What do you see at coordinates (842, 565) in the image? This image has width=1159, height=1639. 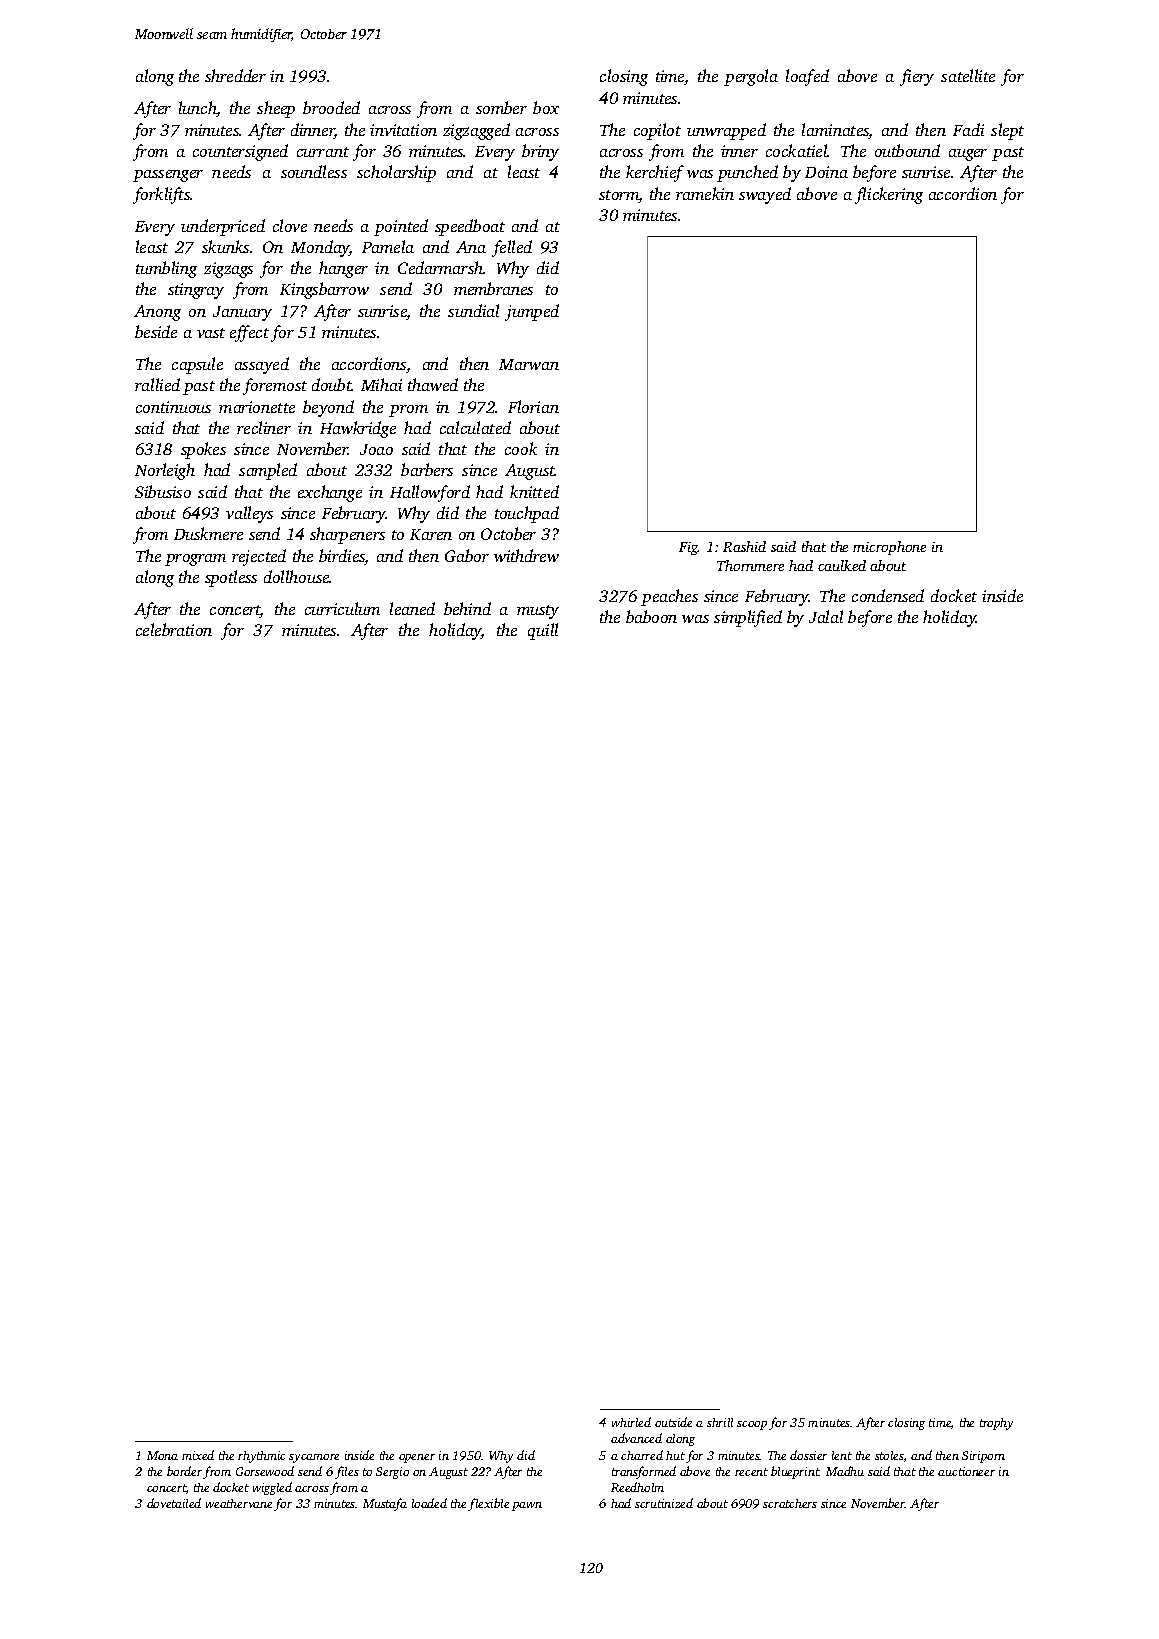 I see `caulked` at bounding box center [842, 565].
